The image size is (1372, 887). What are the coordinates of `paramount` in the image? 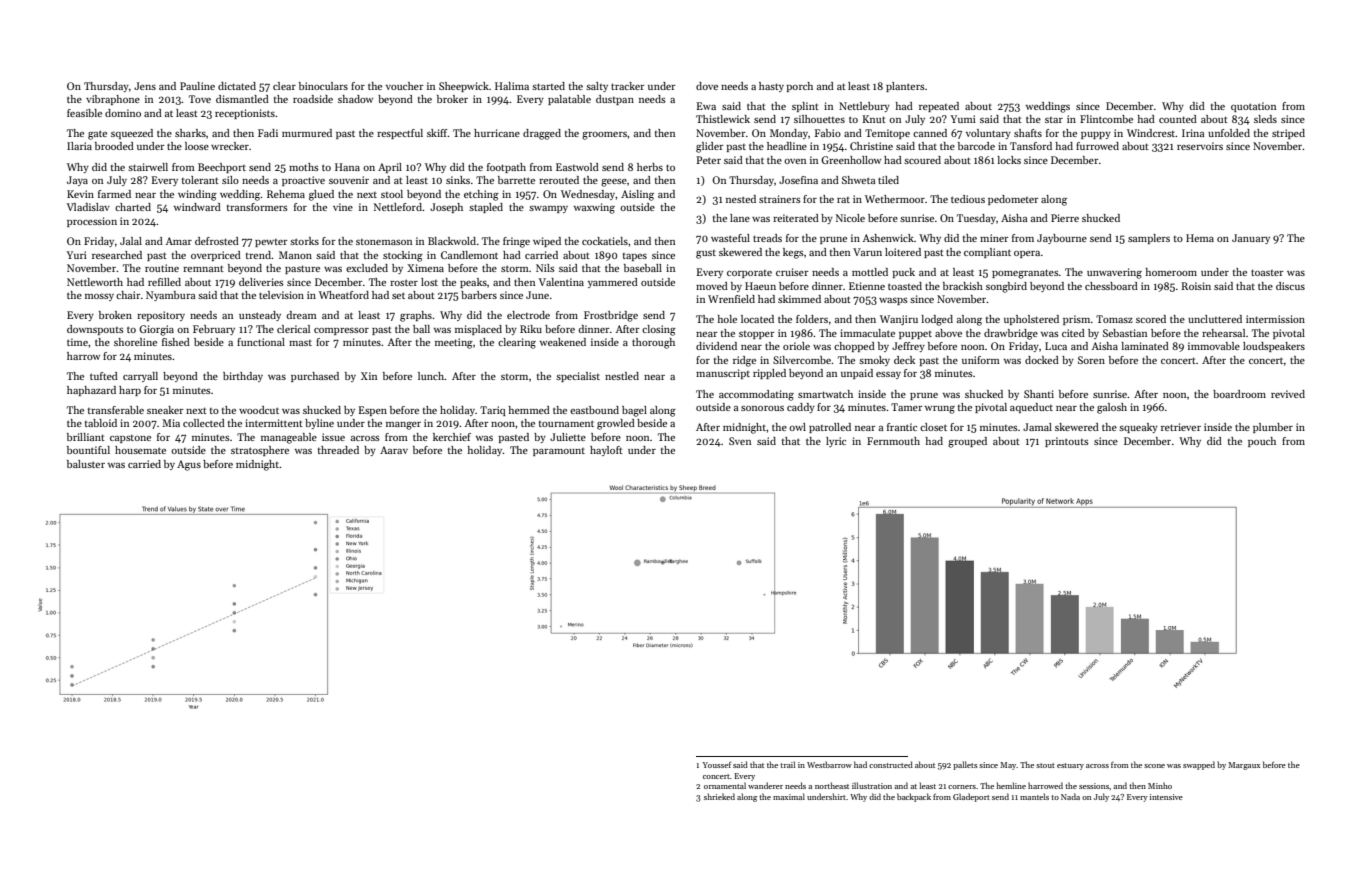 It's located at (559, 452).
